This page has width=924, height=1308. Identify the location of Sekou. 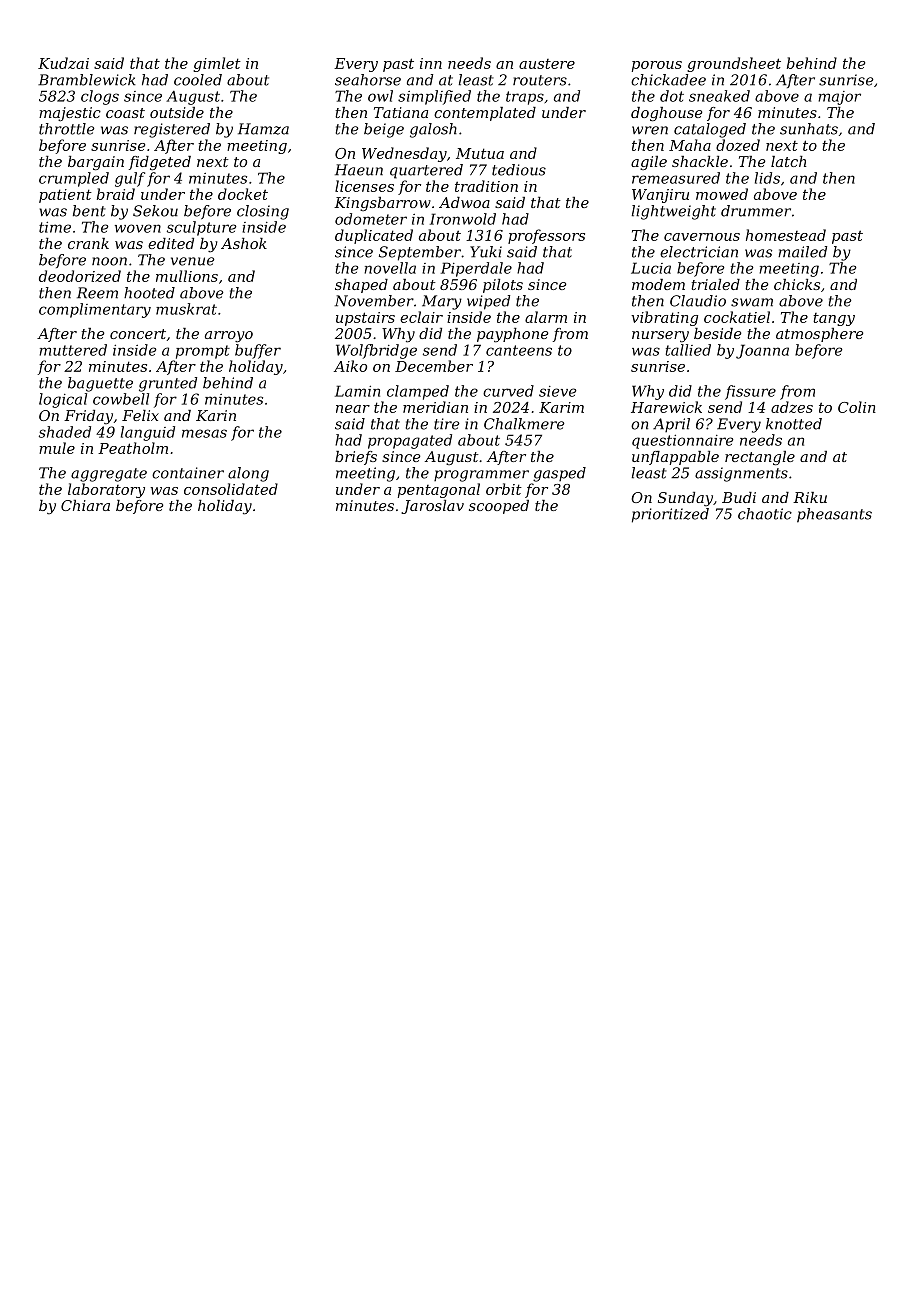
(155, 211).
